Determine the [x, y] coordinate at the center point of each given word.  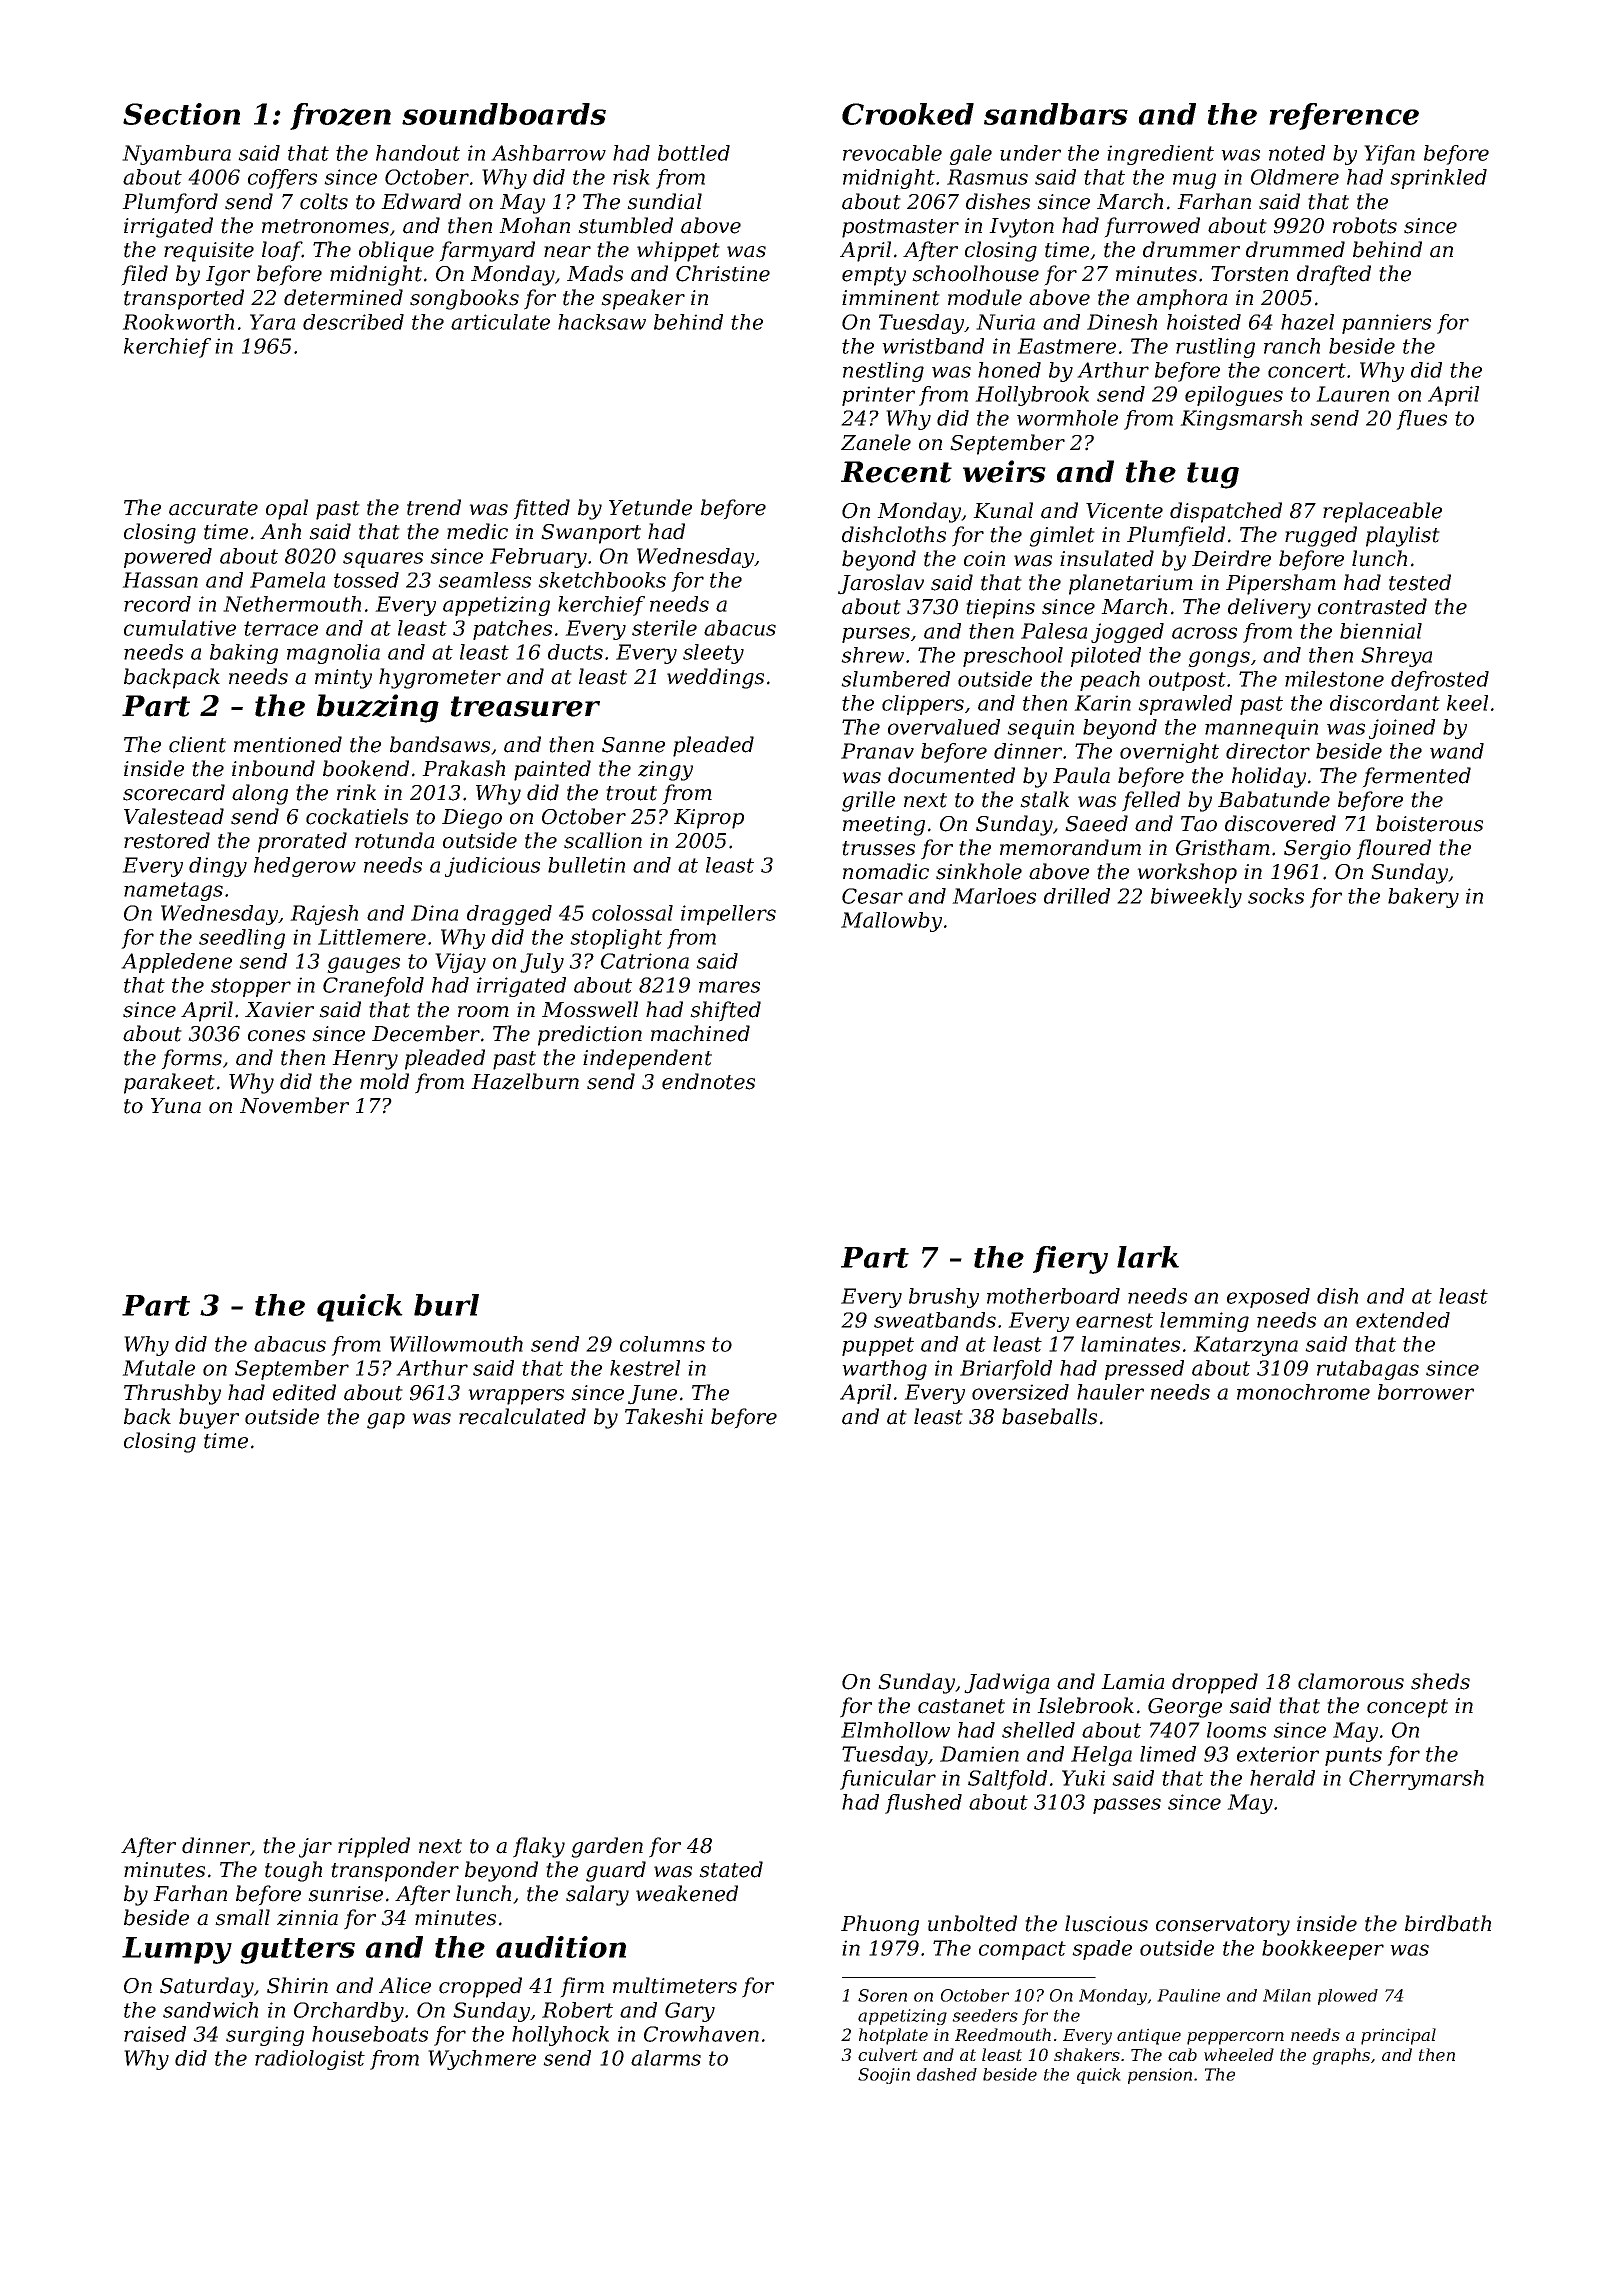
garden [607, 1847]
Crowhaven [701, 2034]
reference [1344, 116]
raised [155, 2034]
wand [1457, 751]
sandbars [1056, 114]
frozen [340, 116]
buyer [209, 1418]
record [157, 604]
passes [1127, 1806]
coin [984, 559]
